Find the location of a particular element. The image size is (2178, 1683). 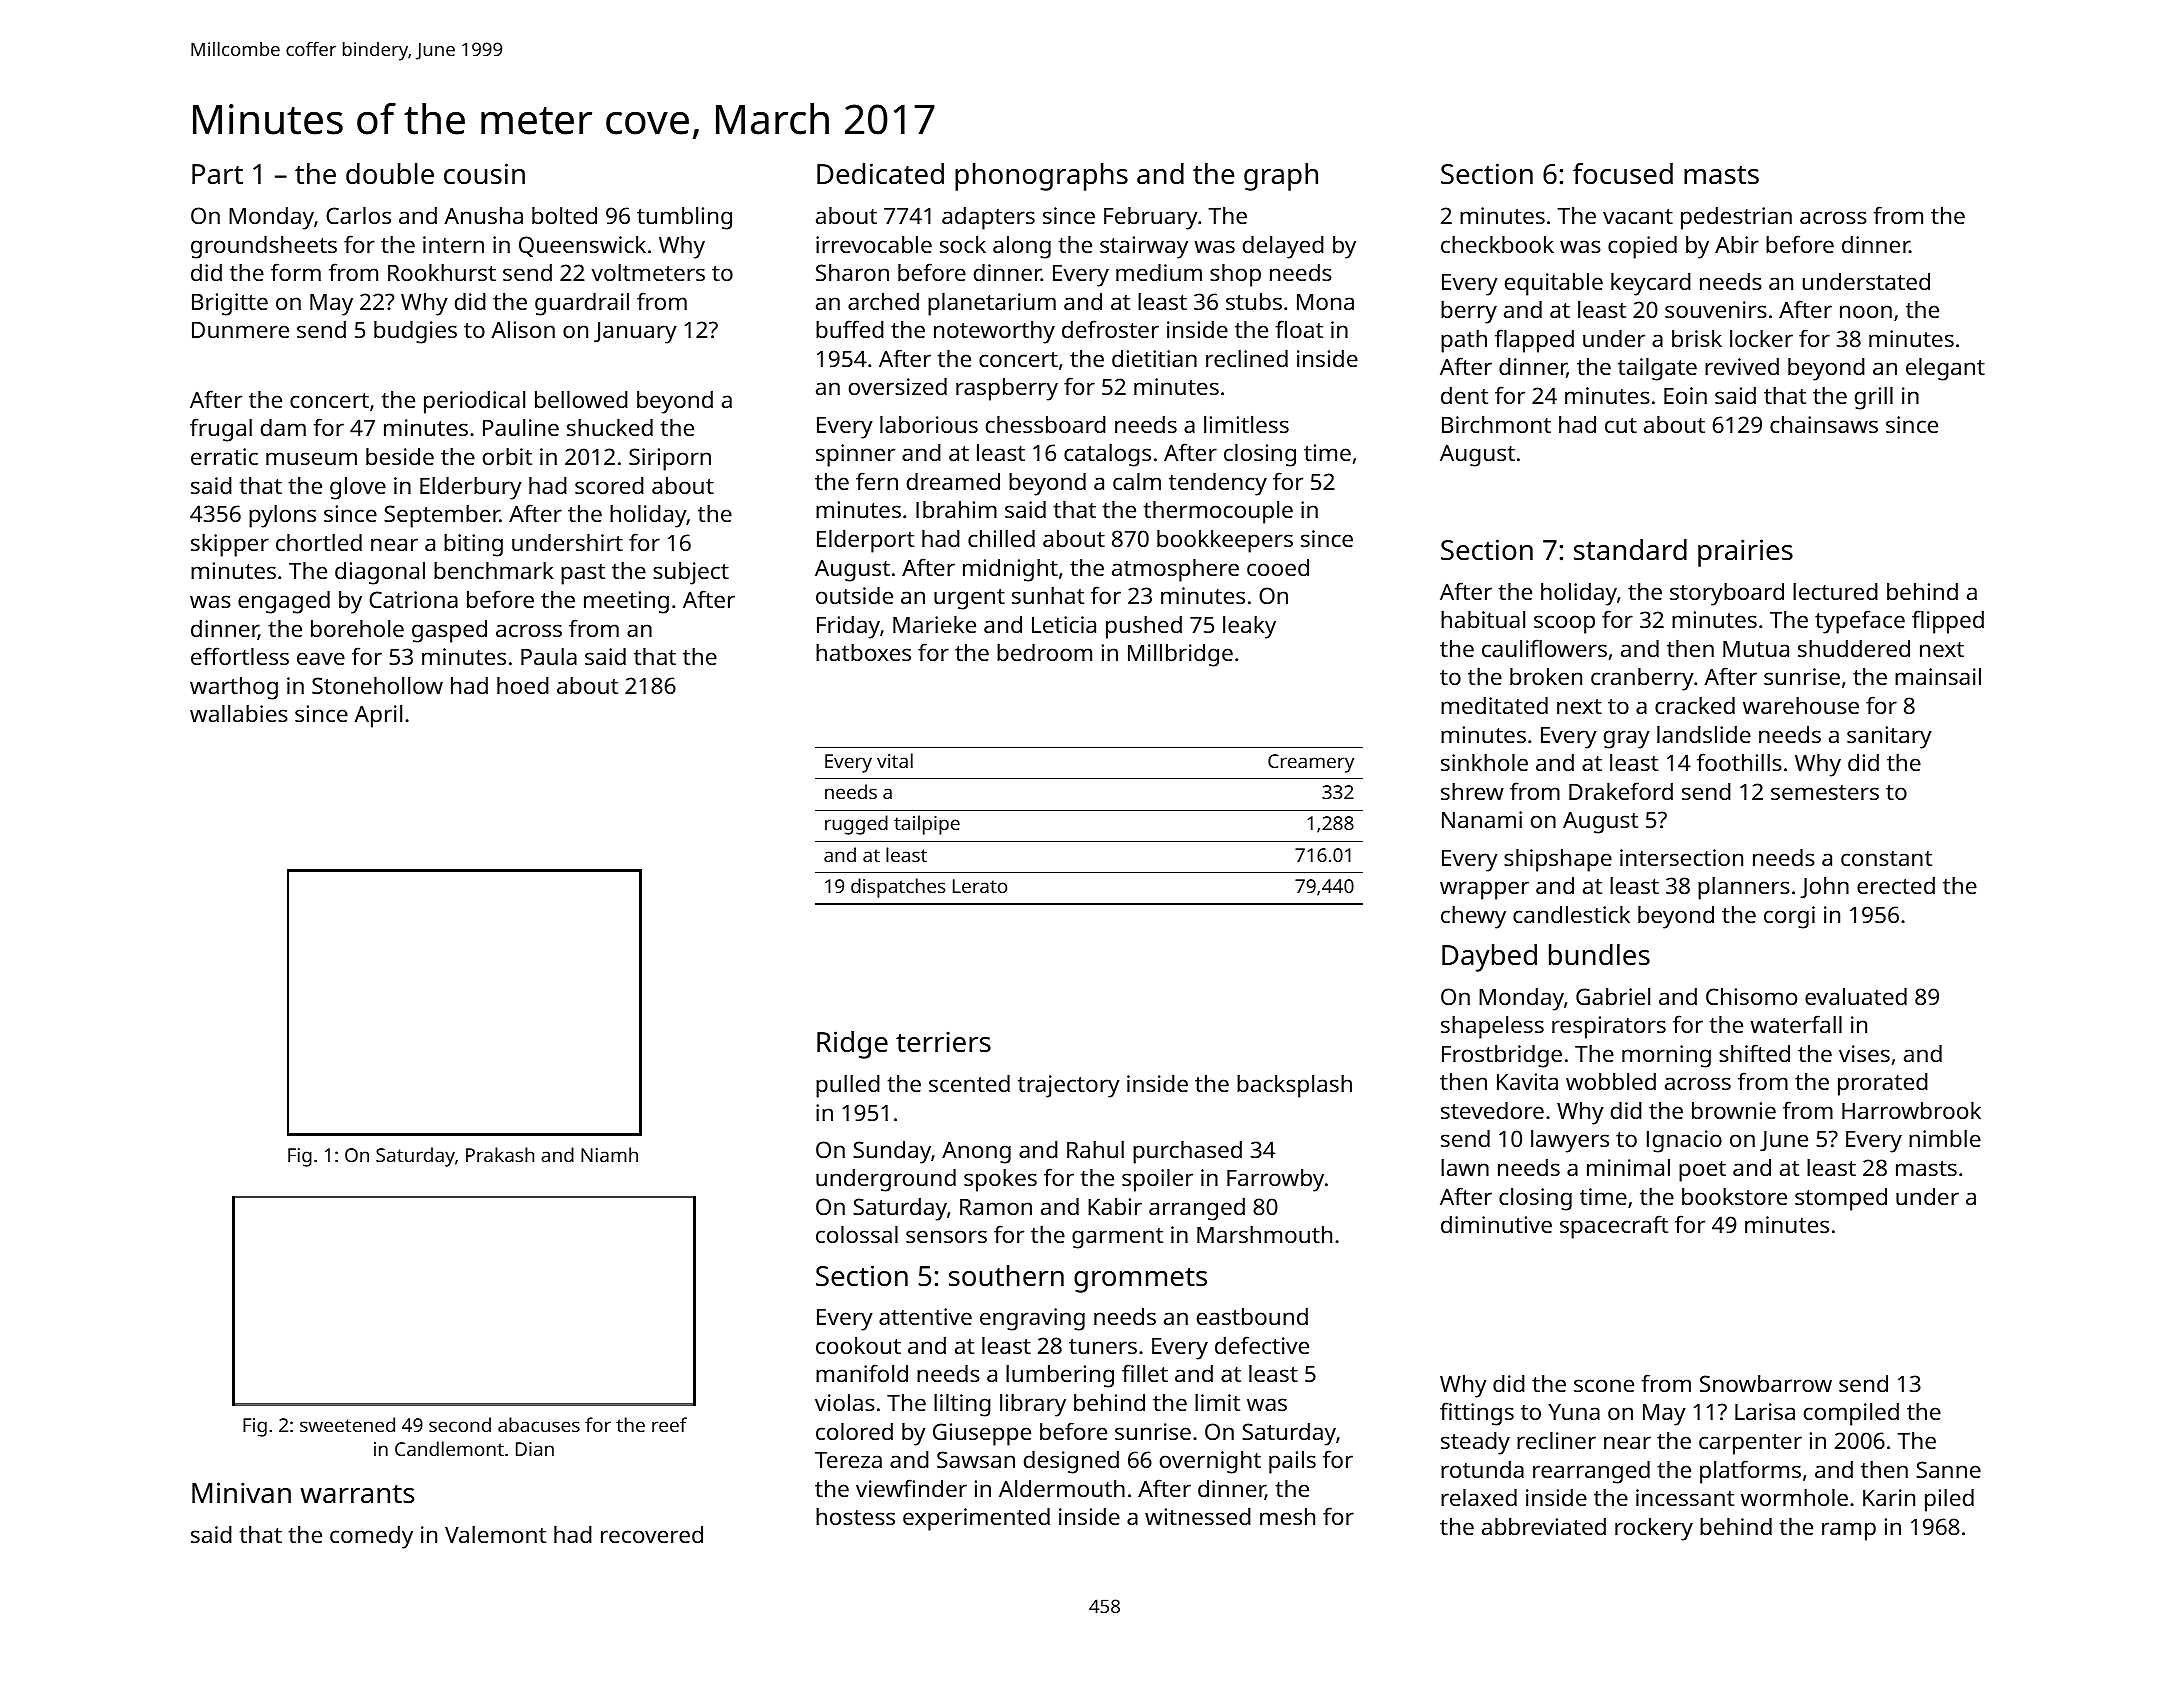

vises is located at coordinates (1864, 1053).
